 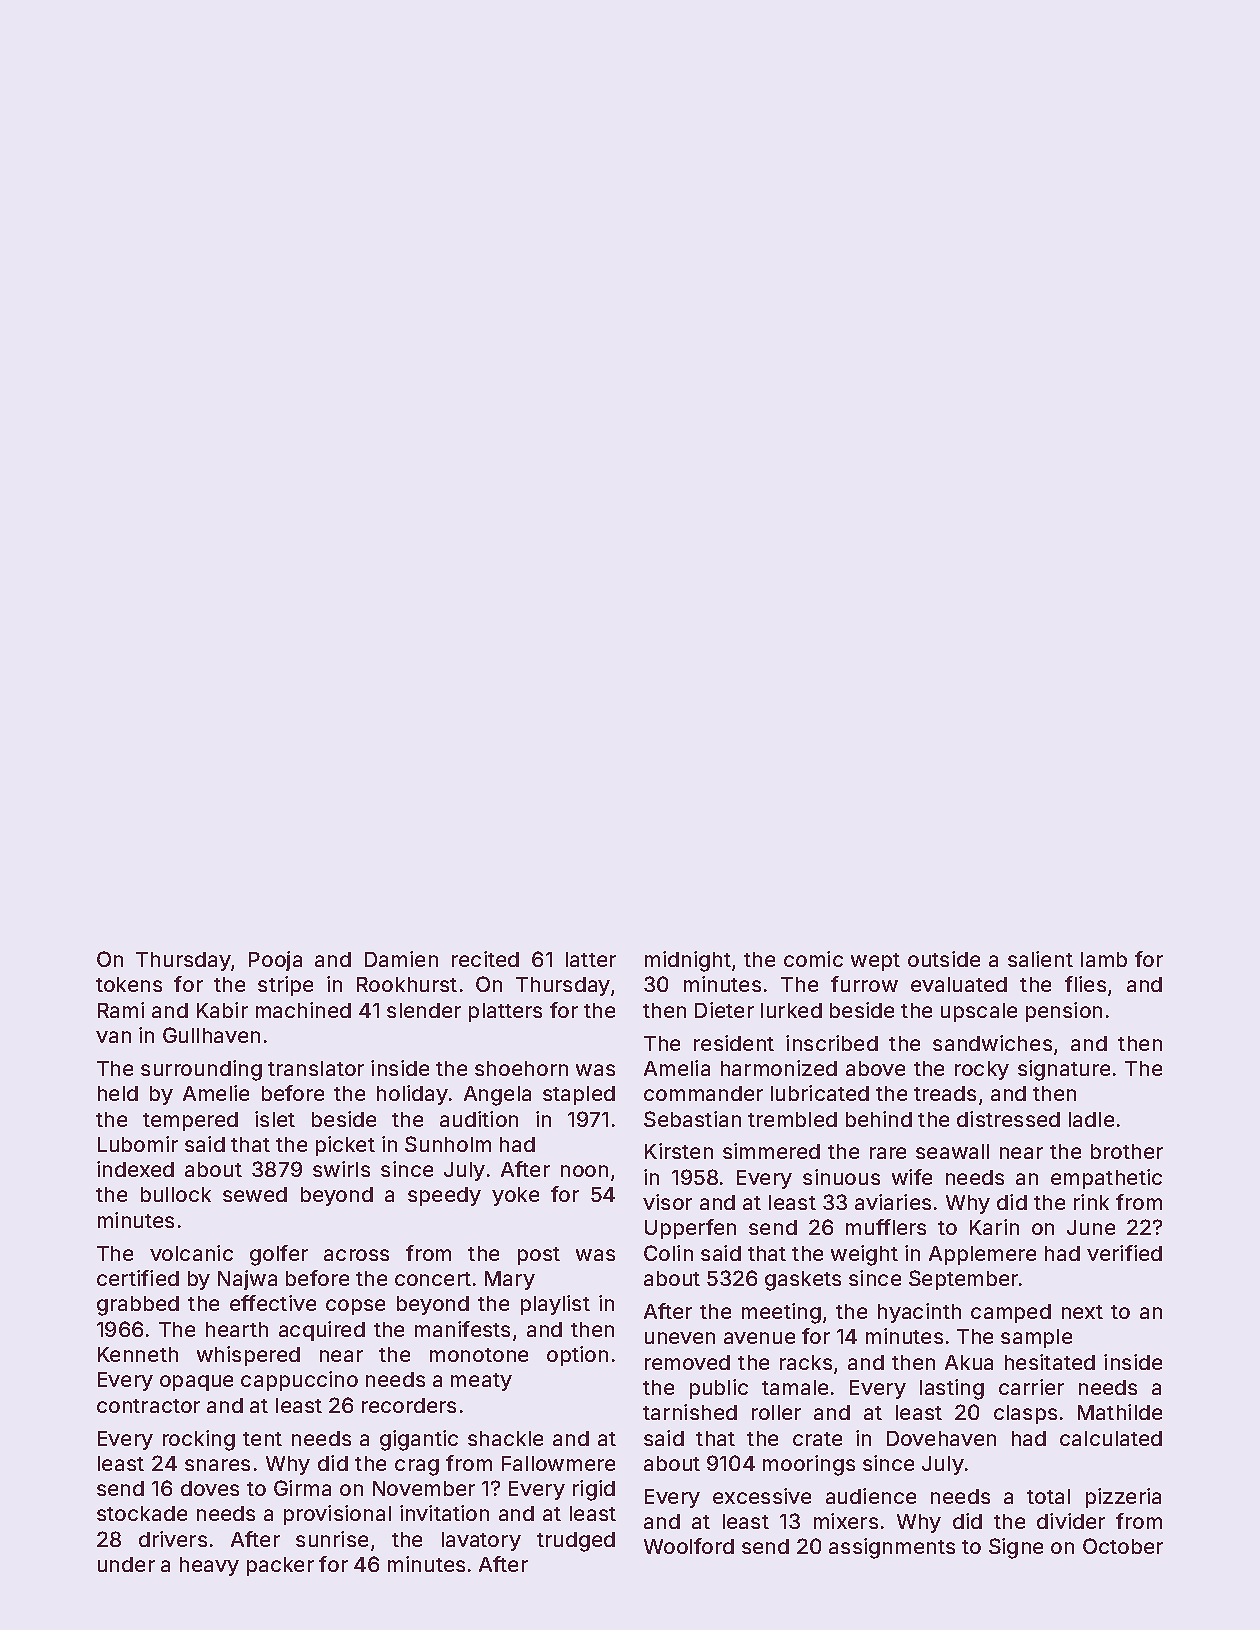 What do you see at coordinates (944, 959) in the screenshot?
I see `outside` at bounding box center [944, 959].
